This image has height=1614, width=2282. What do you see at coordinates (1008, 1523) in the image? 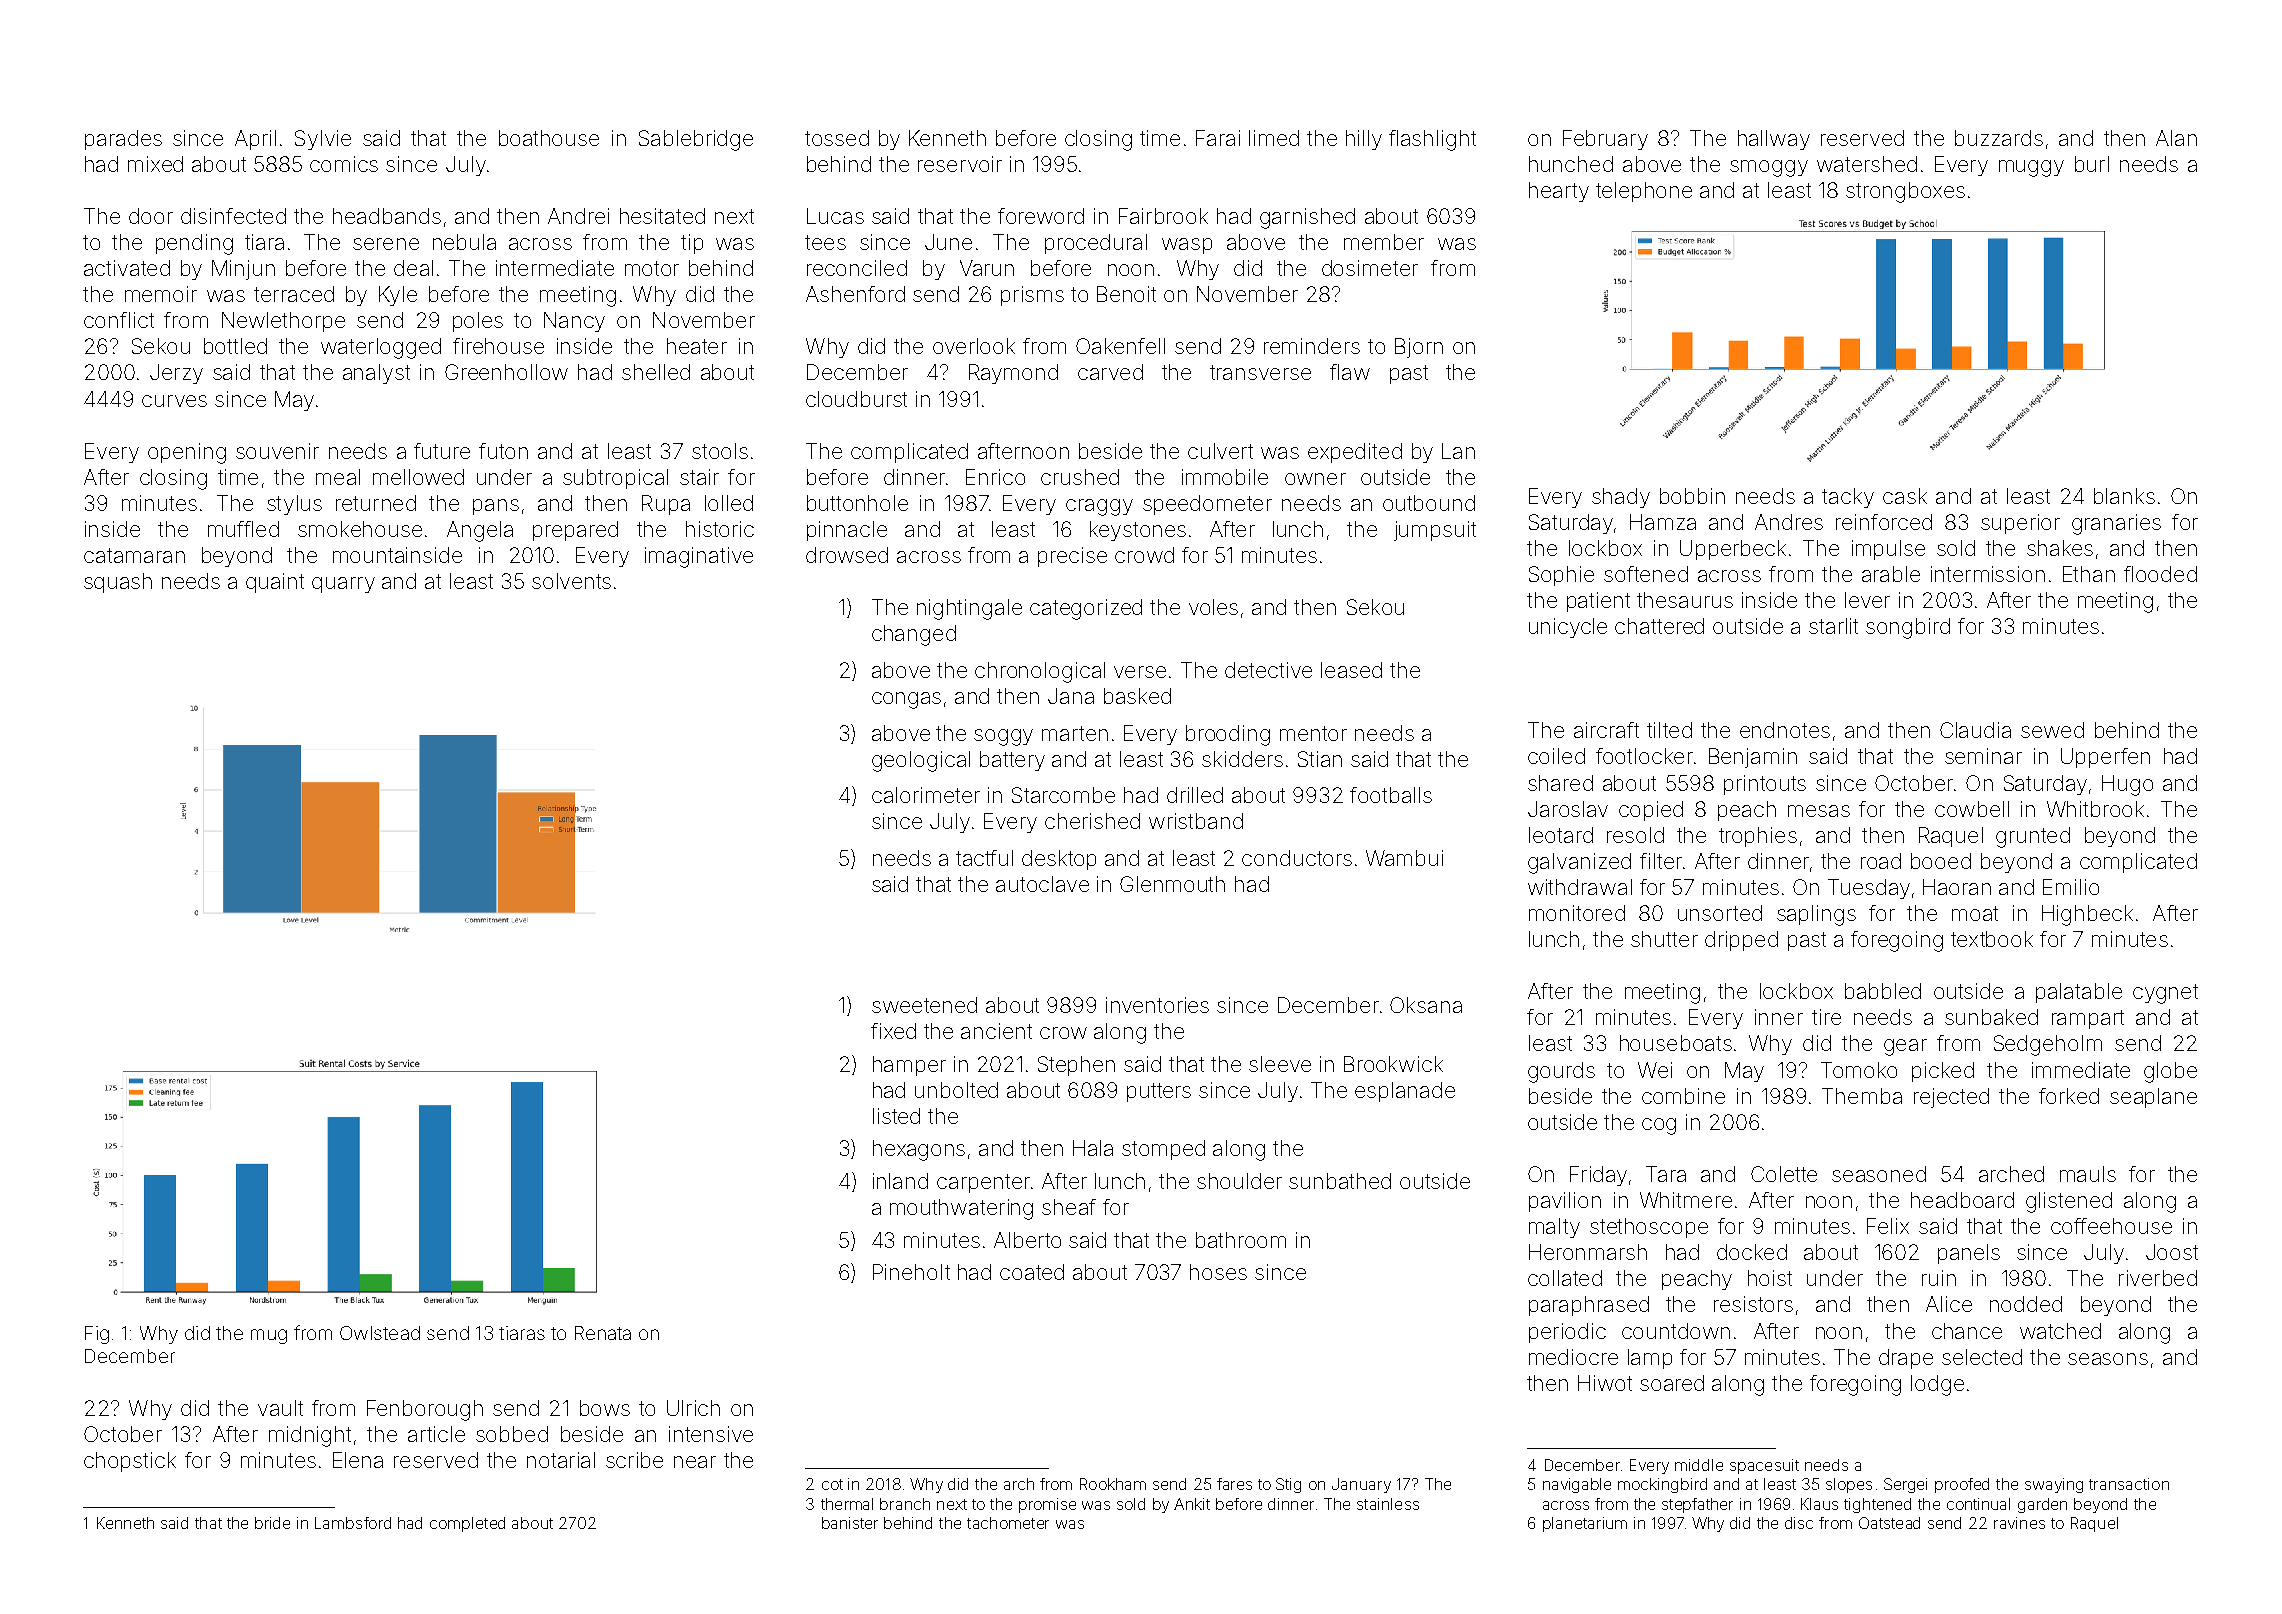
I see `tachometer` at bounding box center [1008, 1523].
